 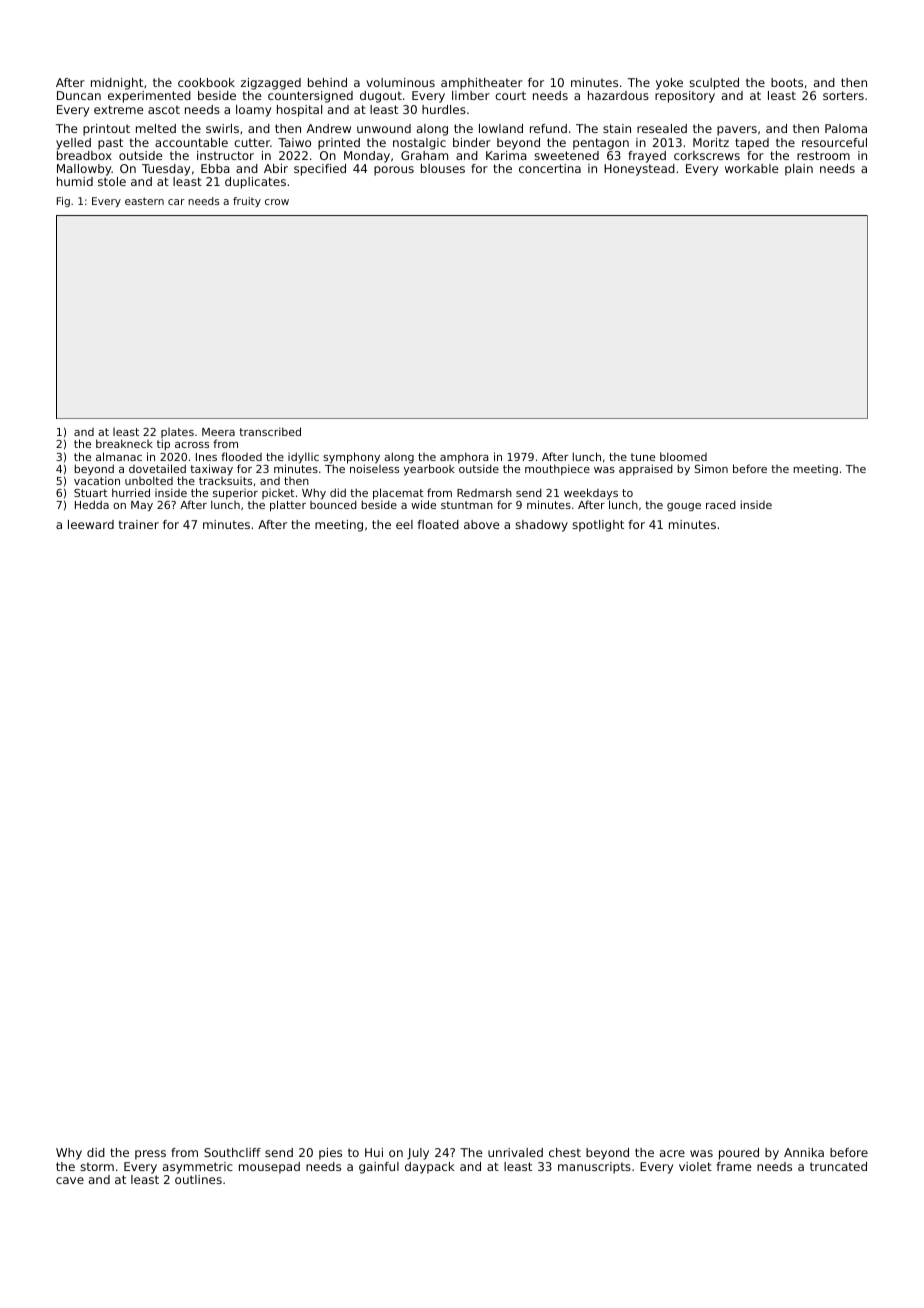 I want to click on Hui, so click(x=374, y=1152).
